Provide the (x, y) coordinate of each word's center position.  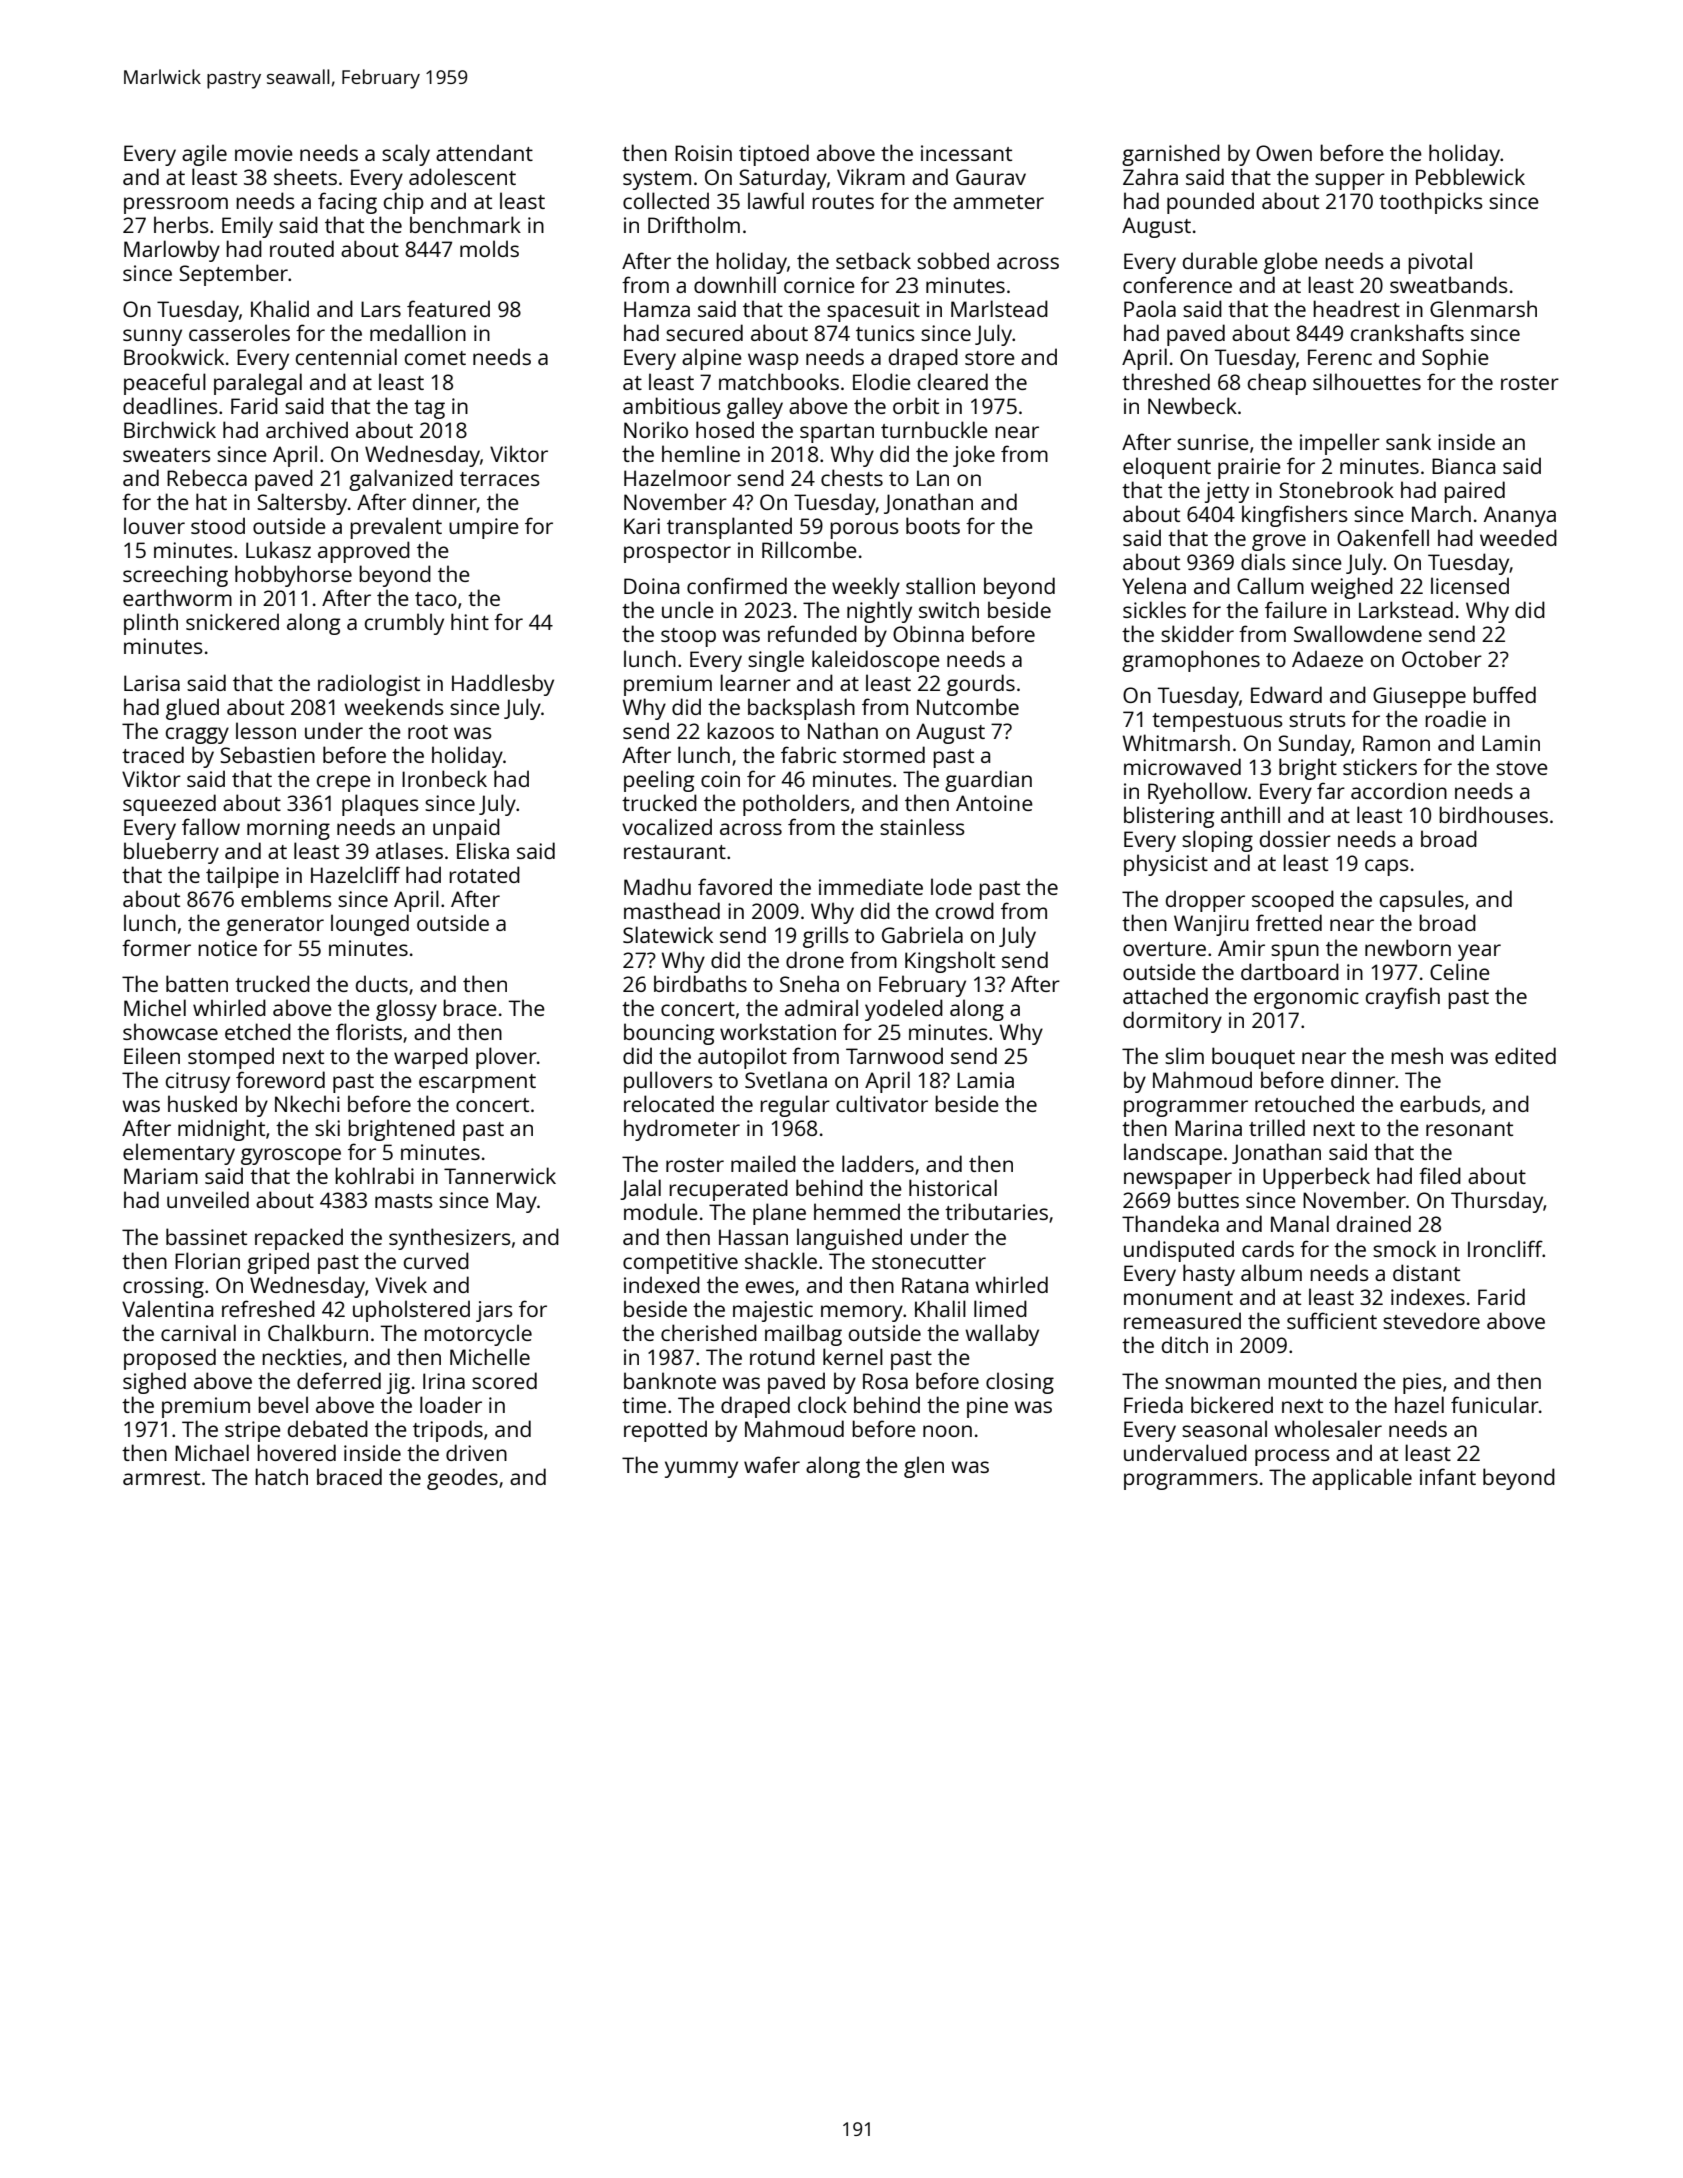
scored (504, 1380)
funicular (1495, 1404)
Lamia (985, 1080)
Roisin (703, 153)
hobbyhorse (293, 576)
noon (947, 1431)
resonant (1469, 1129)
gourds (981, 685)
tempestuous (1217, 722)
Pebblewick (1470, 176)
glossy (406, 1010)
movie (264, 153)
